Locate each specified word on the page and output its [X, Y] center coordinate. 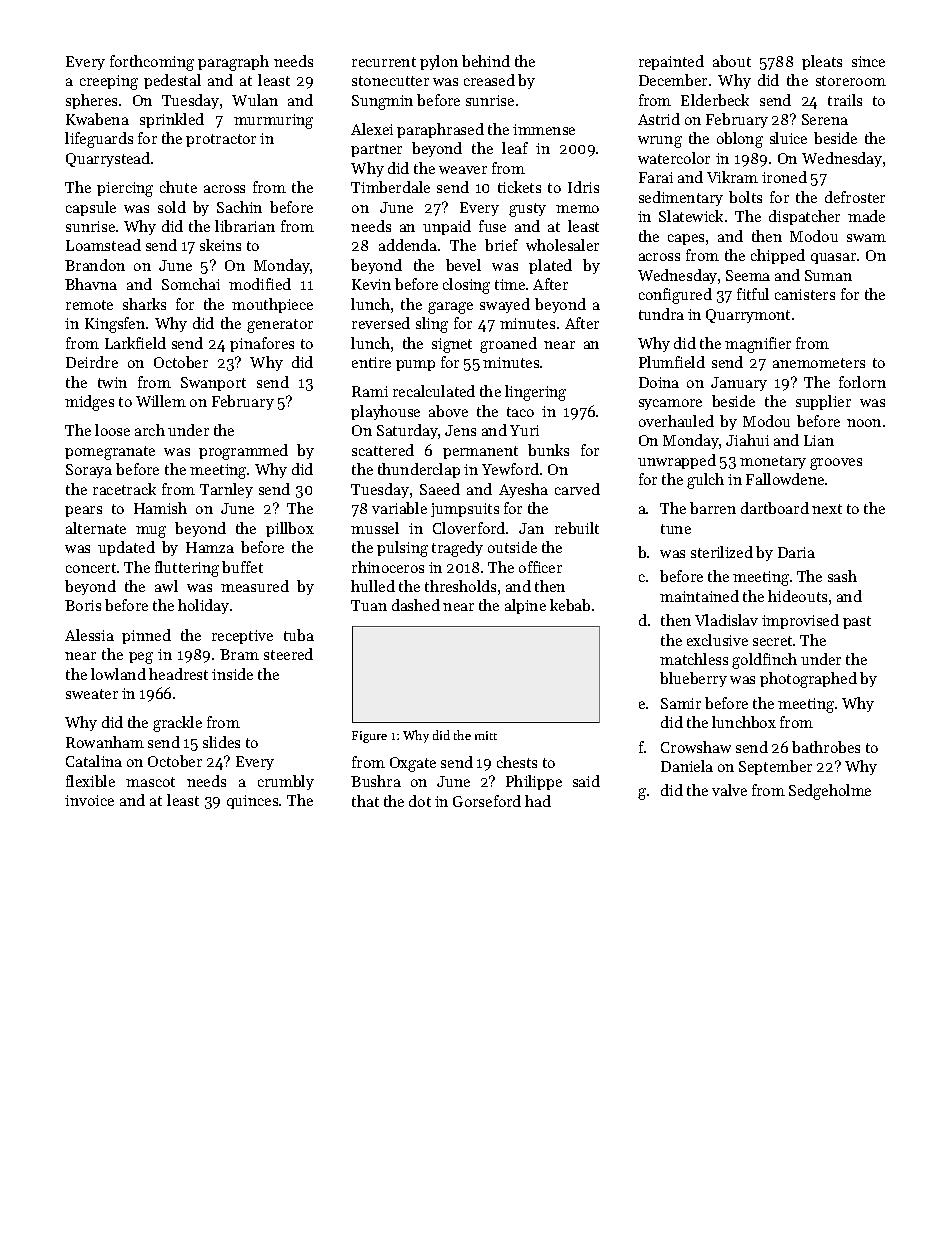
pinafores [262, 344]
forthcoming [152, 63]
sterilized [722, 552]
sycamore [670, 404]
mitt [486, 735]
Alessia [89, 635]
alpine [525, 606]
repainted [671, 62]
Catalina [94, 761]
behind [486, 61]
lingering [535, 393]
